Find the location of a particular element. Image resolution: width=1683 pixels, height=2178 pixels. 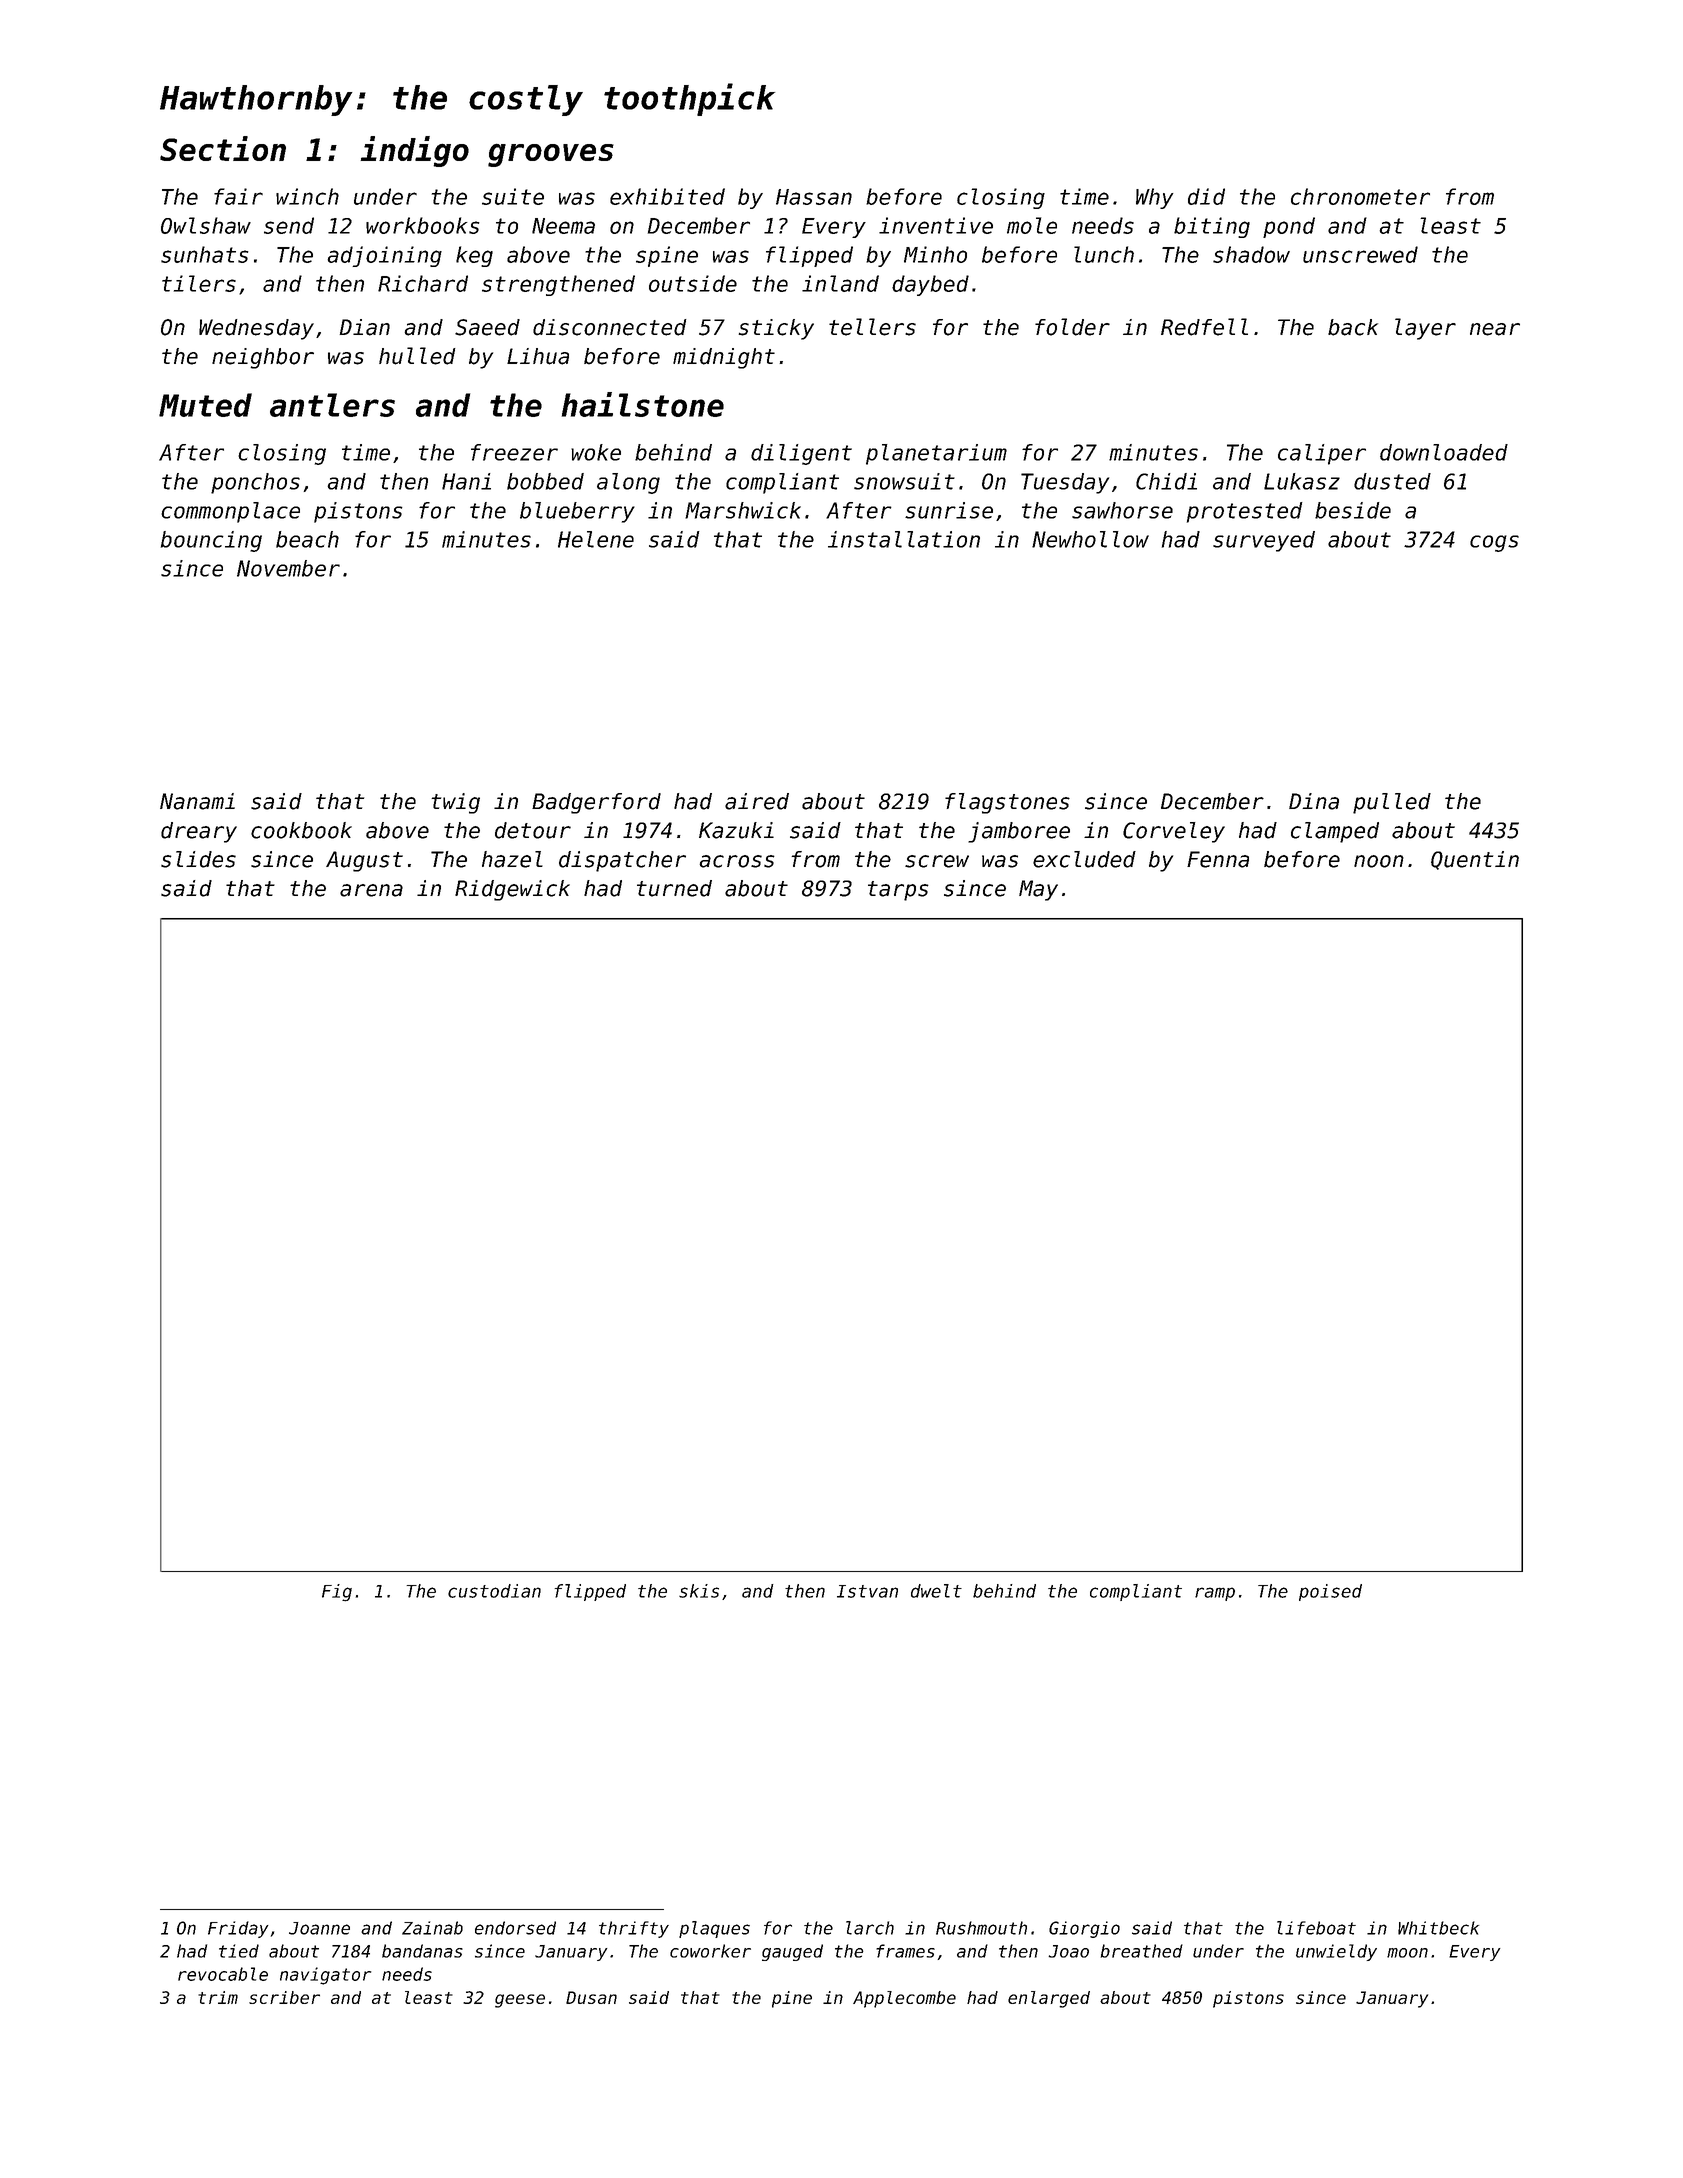

May is located at coordinates (1038, 890).
